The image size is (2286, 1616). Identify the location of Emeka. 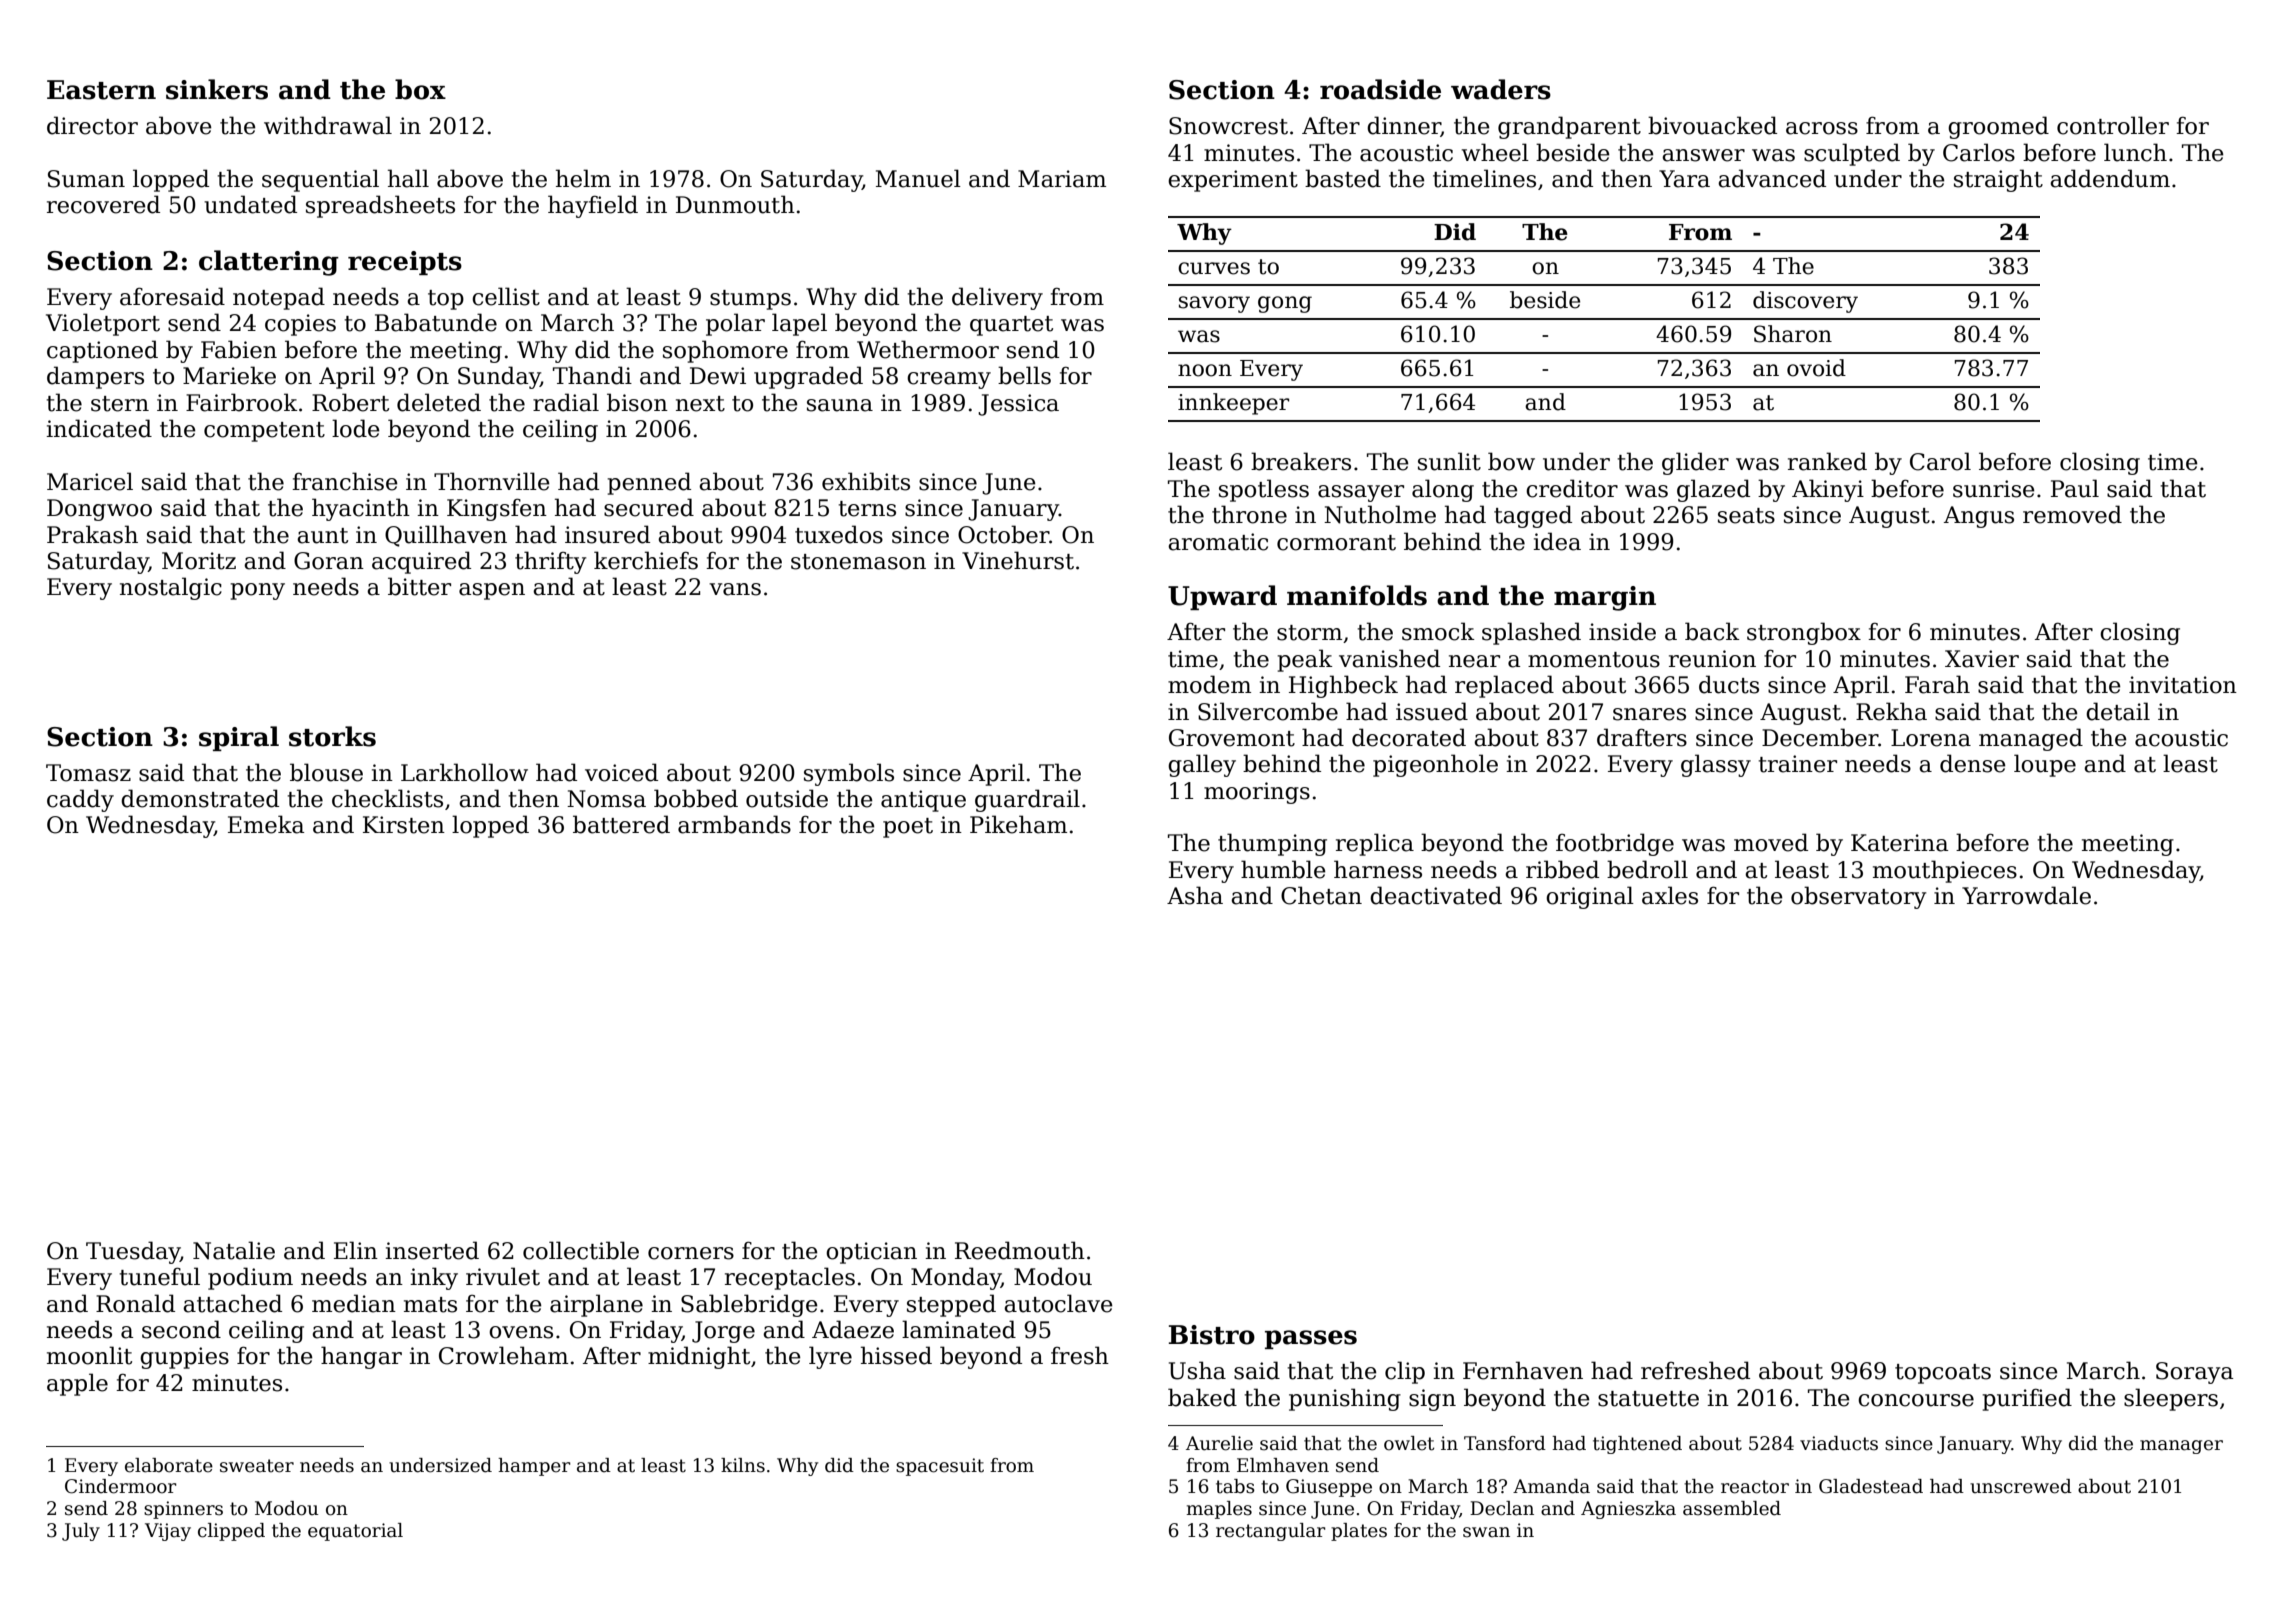
(266, 824).
